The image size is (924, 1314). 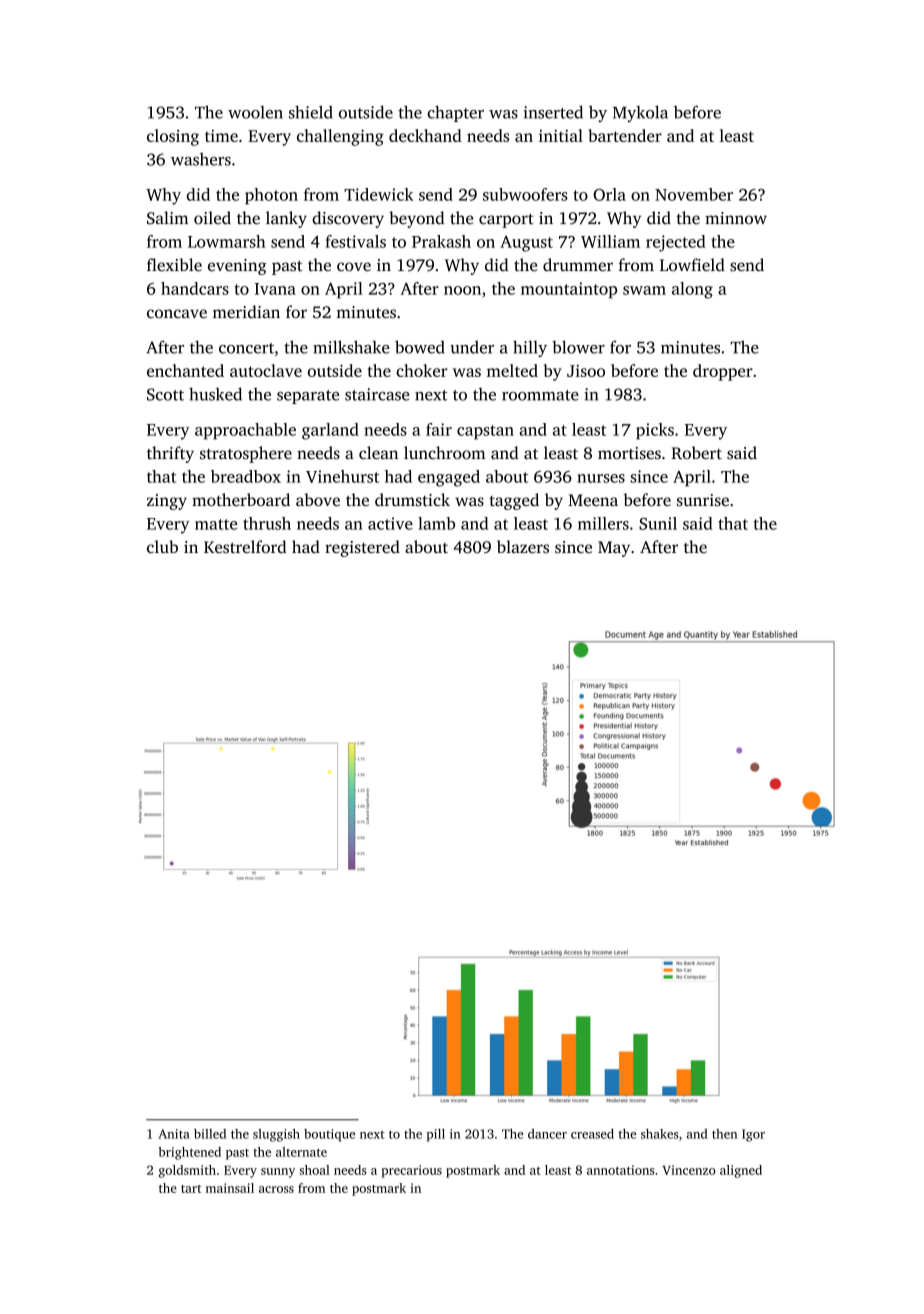 I want to click on boutique, so click(x=329, y=1135).
